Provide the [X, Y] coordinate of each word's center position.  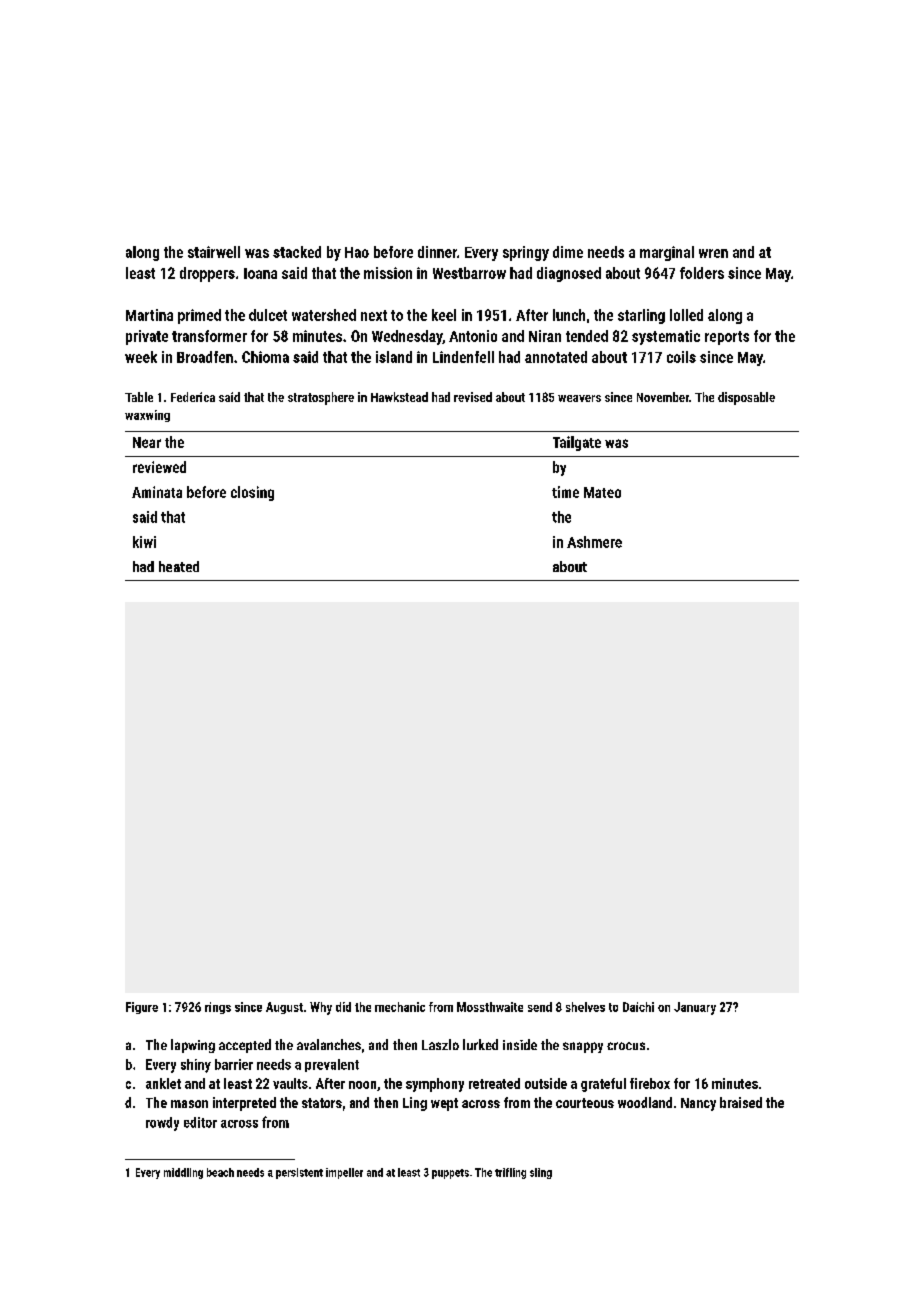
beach [220, 1172]
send [540, 1007]
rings [218, 1008]
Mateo [602, 492]
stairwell [214, 252]
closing [252, 493]
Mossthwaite [490, 1007]
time [565, 492]
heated [179, 566]
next [374, 315]
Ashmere [594, 542]
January [695, 1008]
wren [713, 253]
